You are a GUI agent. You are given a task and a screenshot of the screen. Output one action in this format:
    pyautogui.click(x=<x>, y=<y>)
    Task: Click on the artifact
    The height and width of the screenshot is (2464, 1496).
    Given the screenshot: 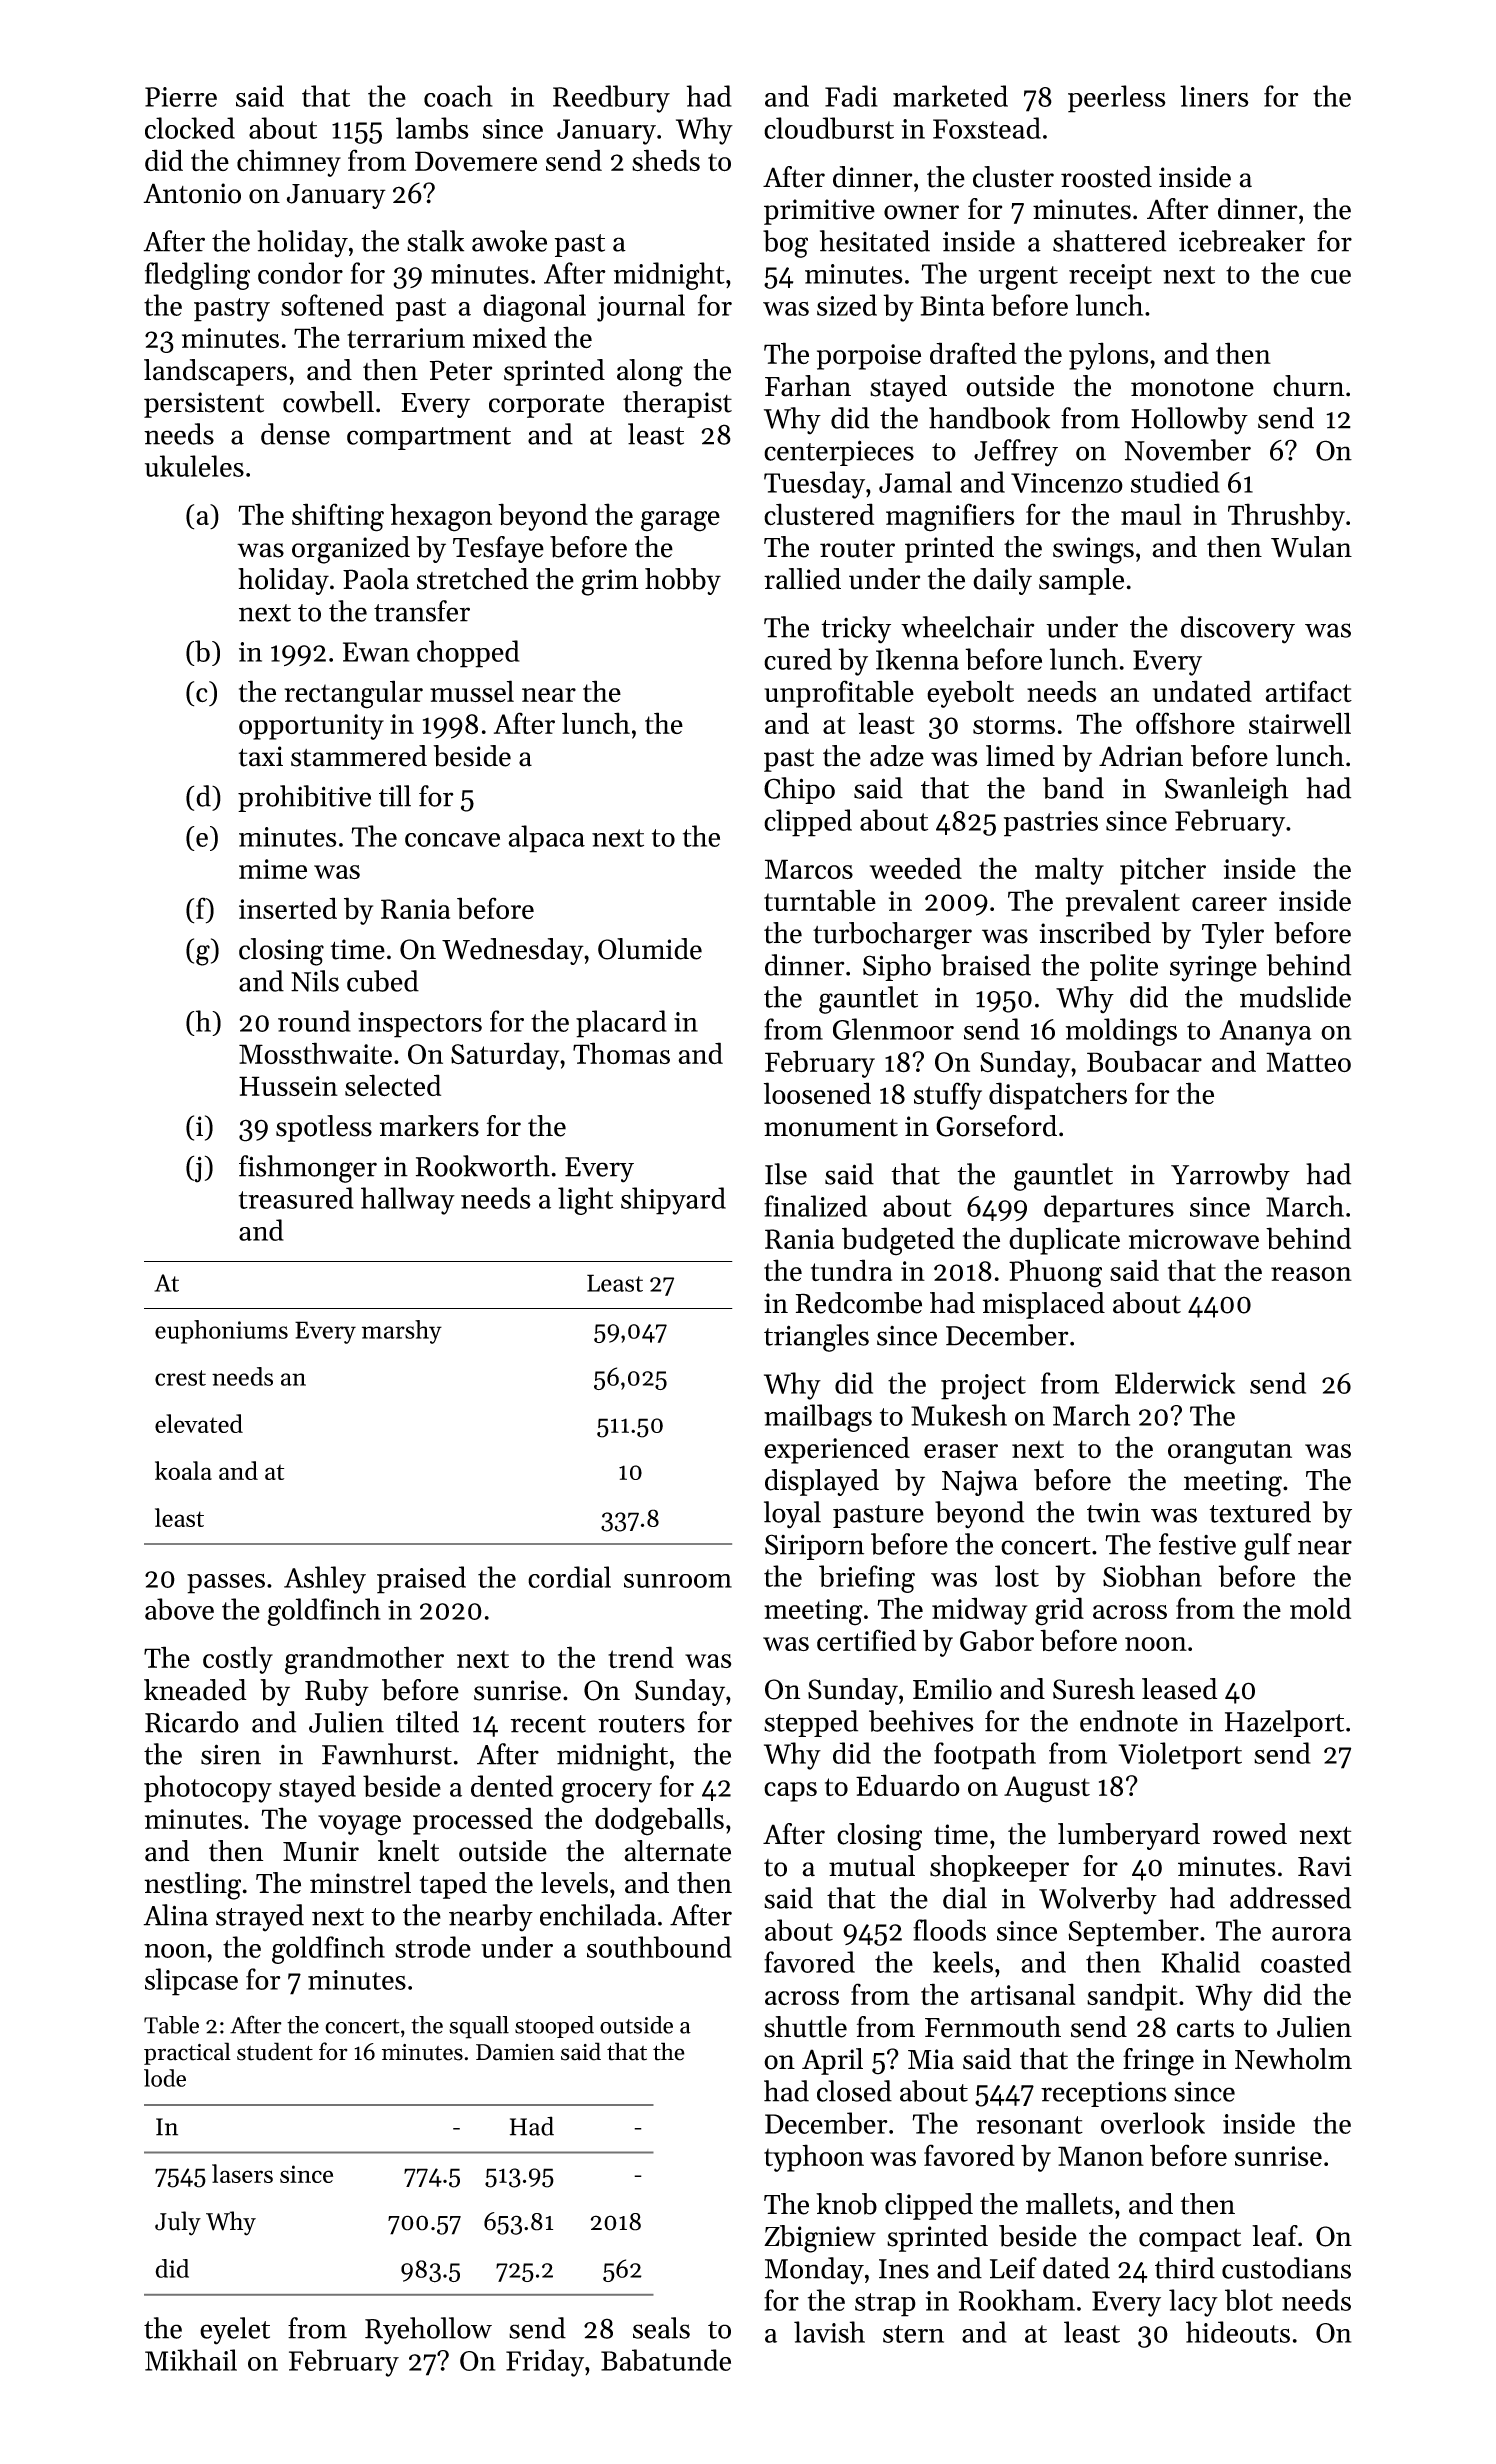 What is the action you would take?
    pyautogui.click(x=1308, y=691)
